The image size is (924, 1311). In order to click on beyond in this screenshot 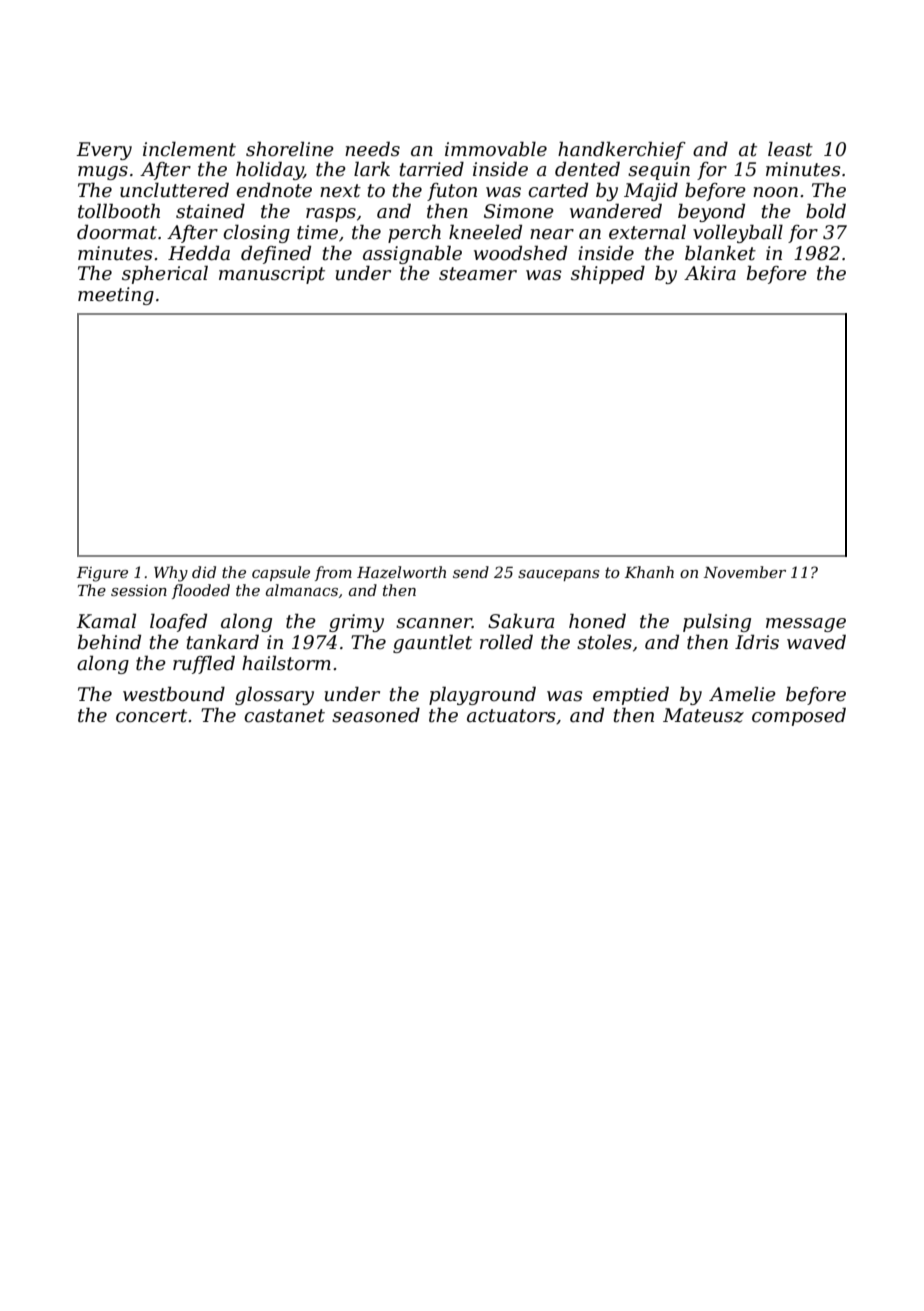, I will do `click(711, 212)`.
